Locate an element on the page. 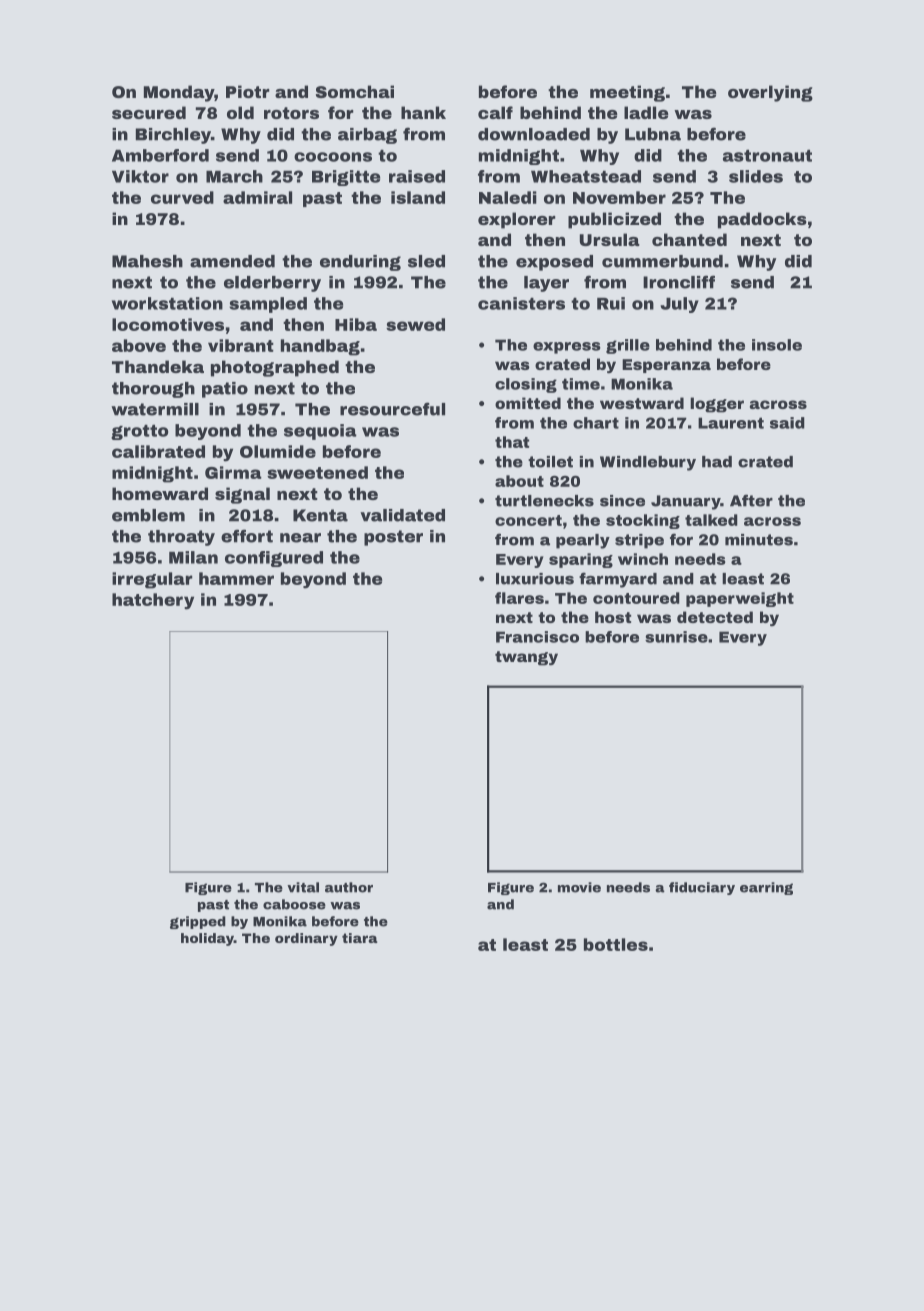  tiara is located at coordinates (360, 938).
